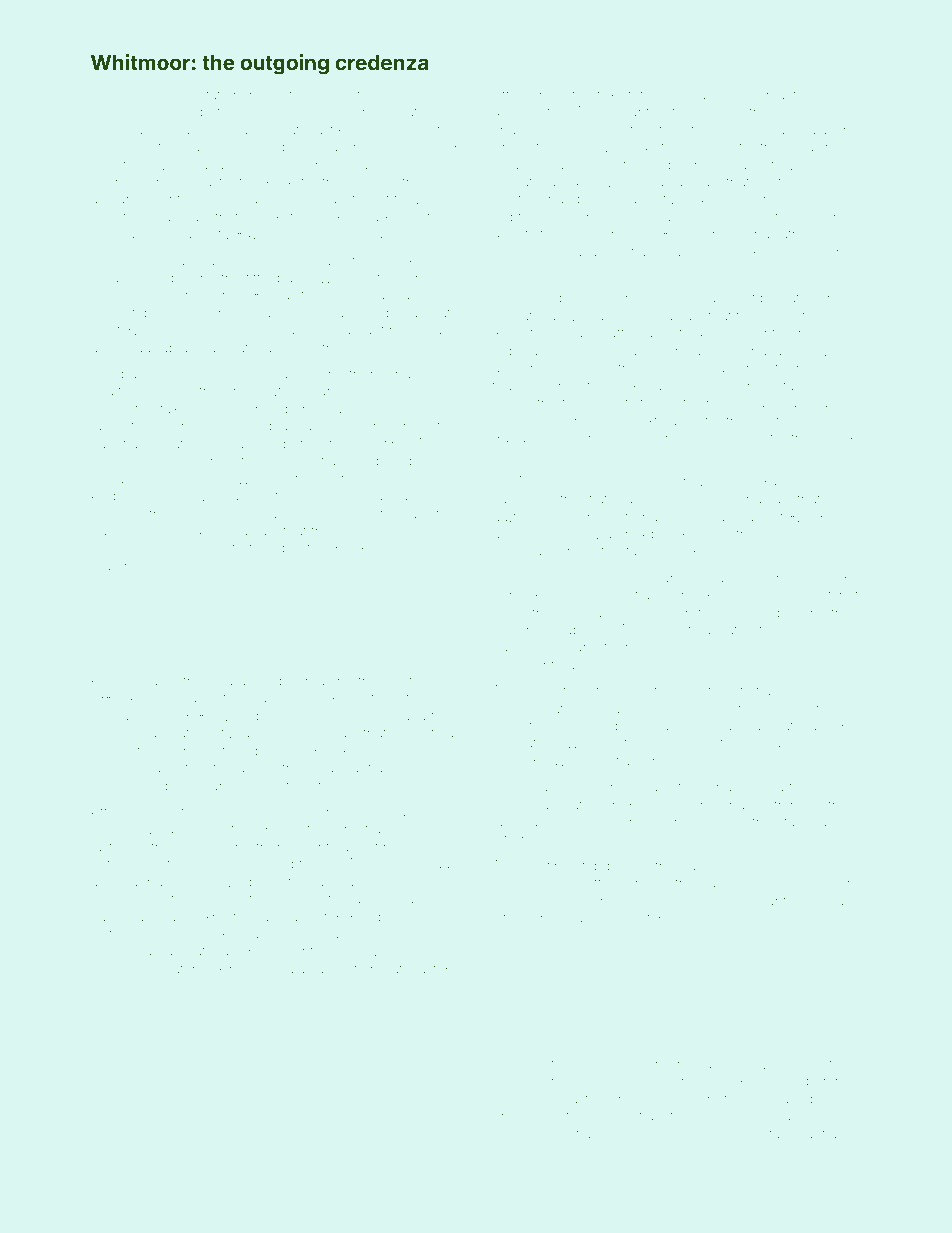 The width and height of the document is (952, 1233). I want to click on fragrant, so click(233, 682).
